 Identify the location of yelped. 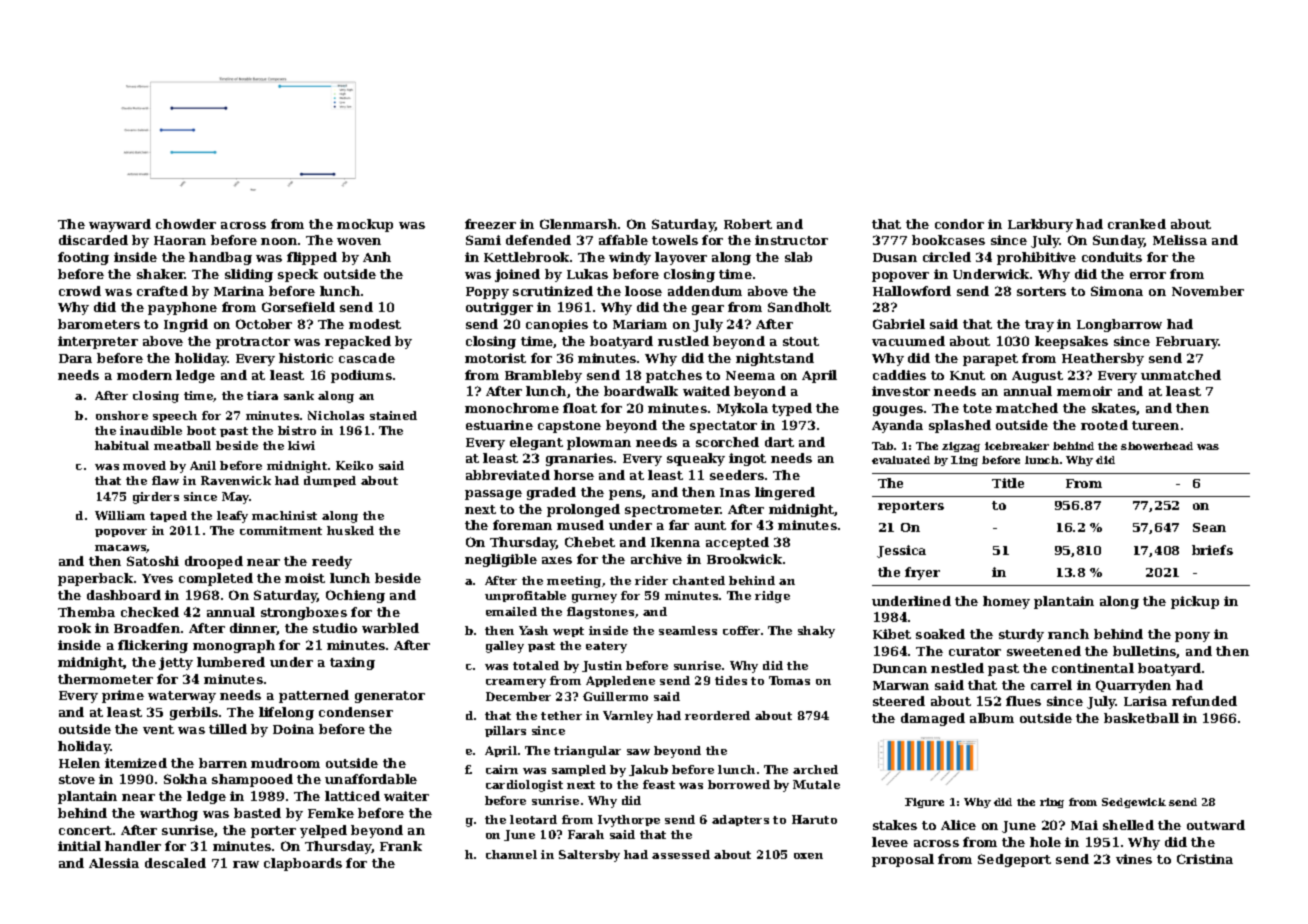
(323, 831).
